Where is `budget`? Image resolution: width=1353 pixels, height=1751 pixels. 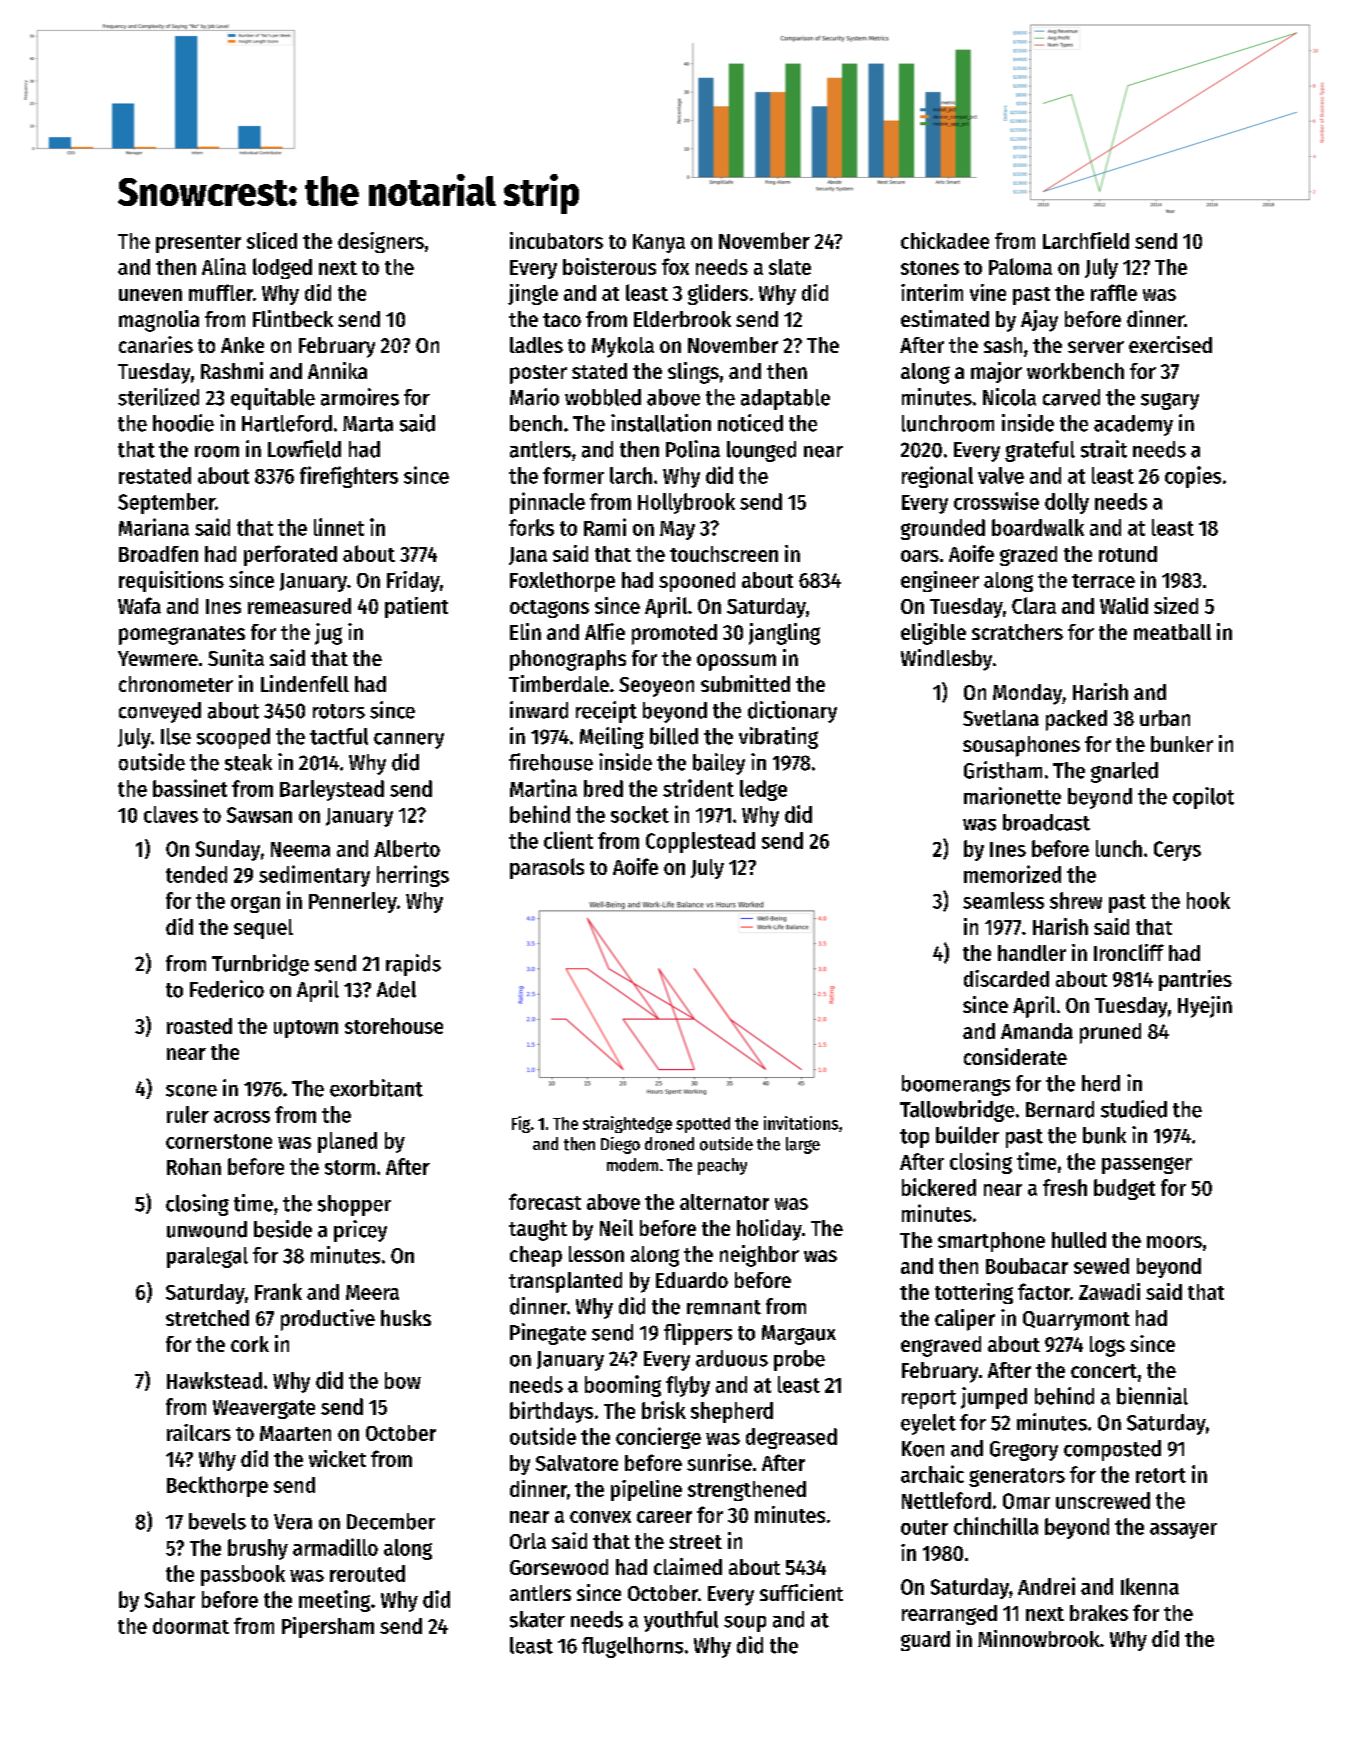 budget is located at coordinates (1124, 1189).
